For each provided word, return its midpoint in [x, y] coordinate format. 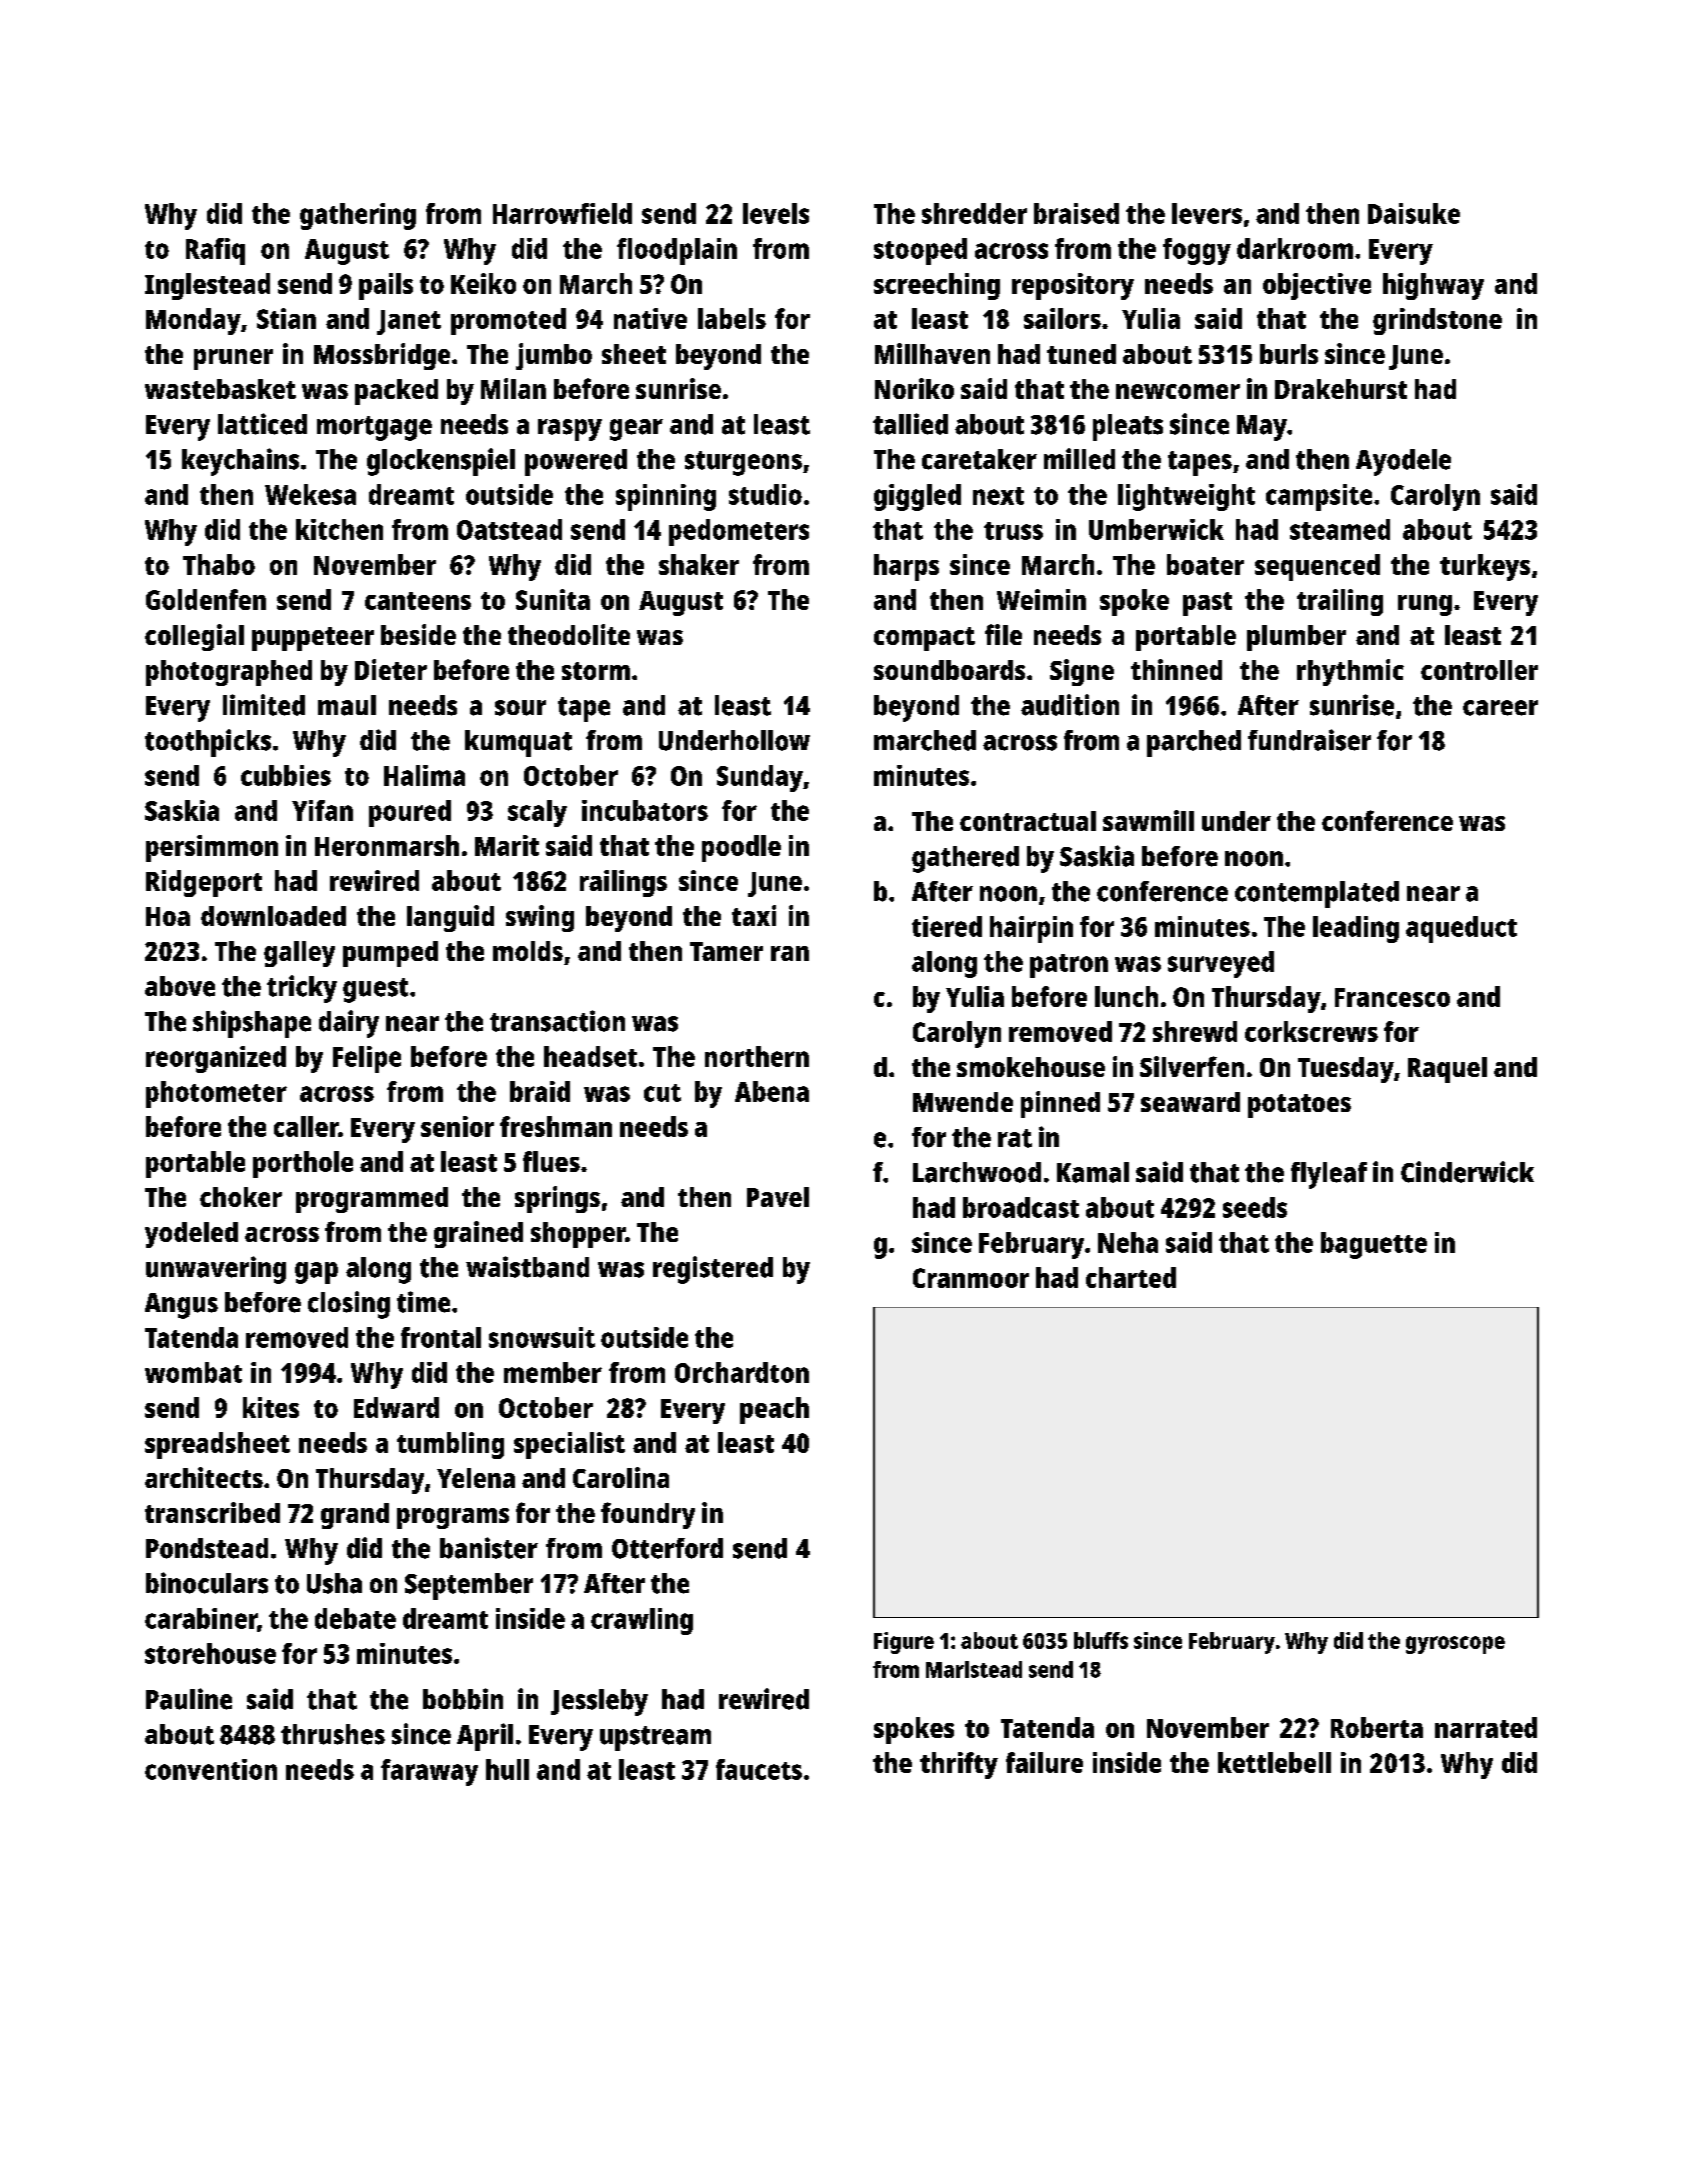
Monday [193, 321]
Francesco [1392, 997]
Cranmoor [971, 1278]
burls [1289, 354]
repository [1073, 286]
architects [204, 1477]
